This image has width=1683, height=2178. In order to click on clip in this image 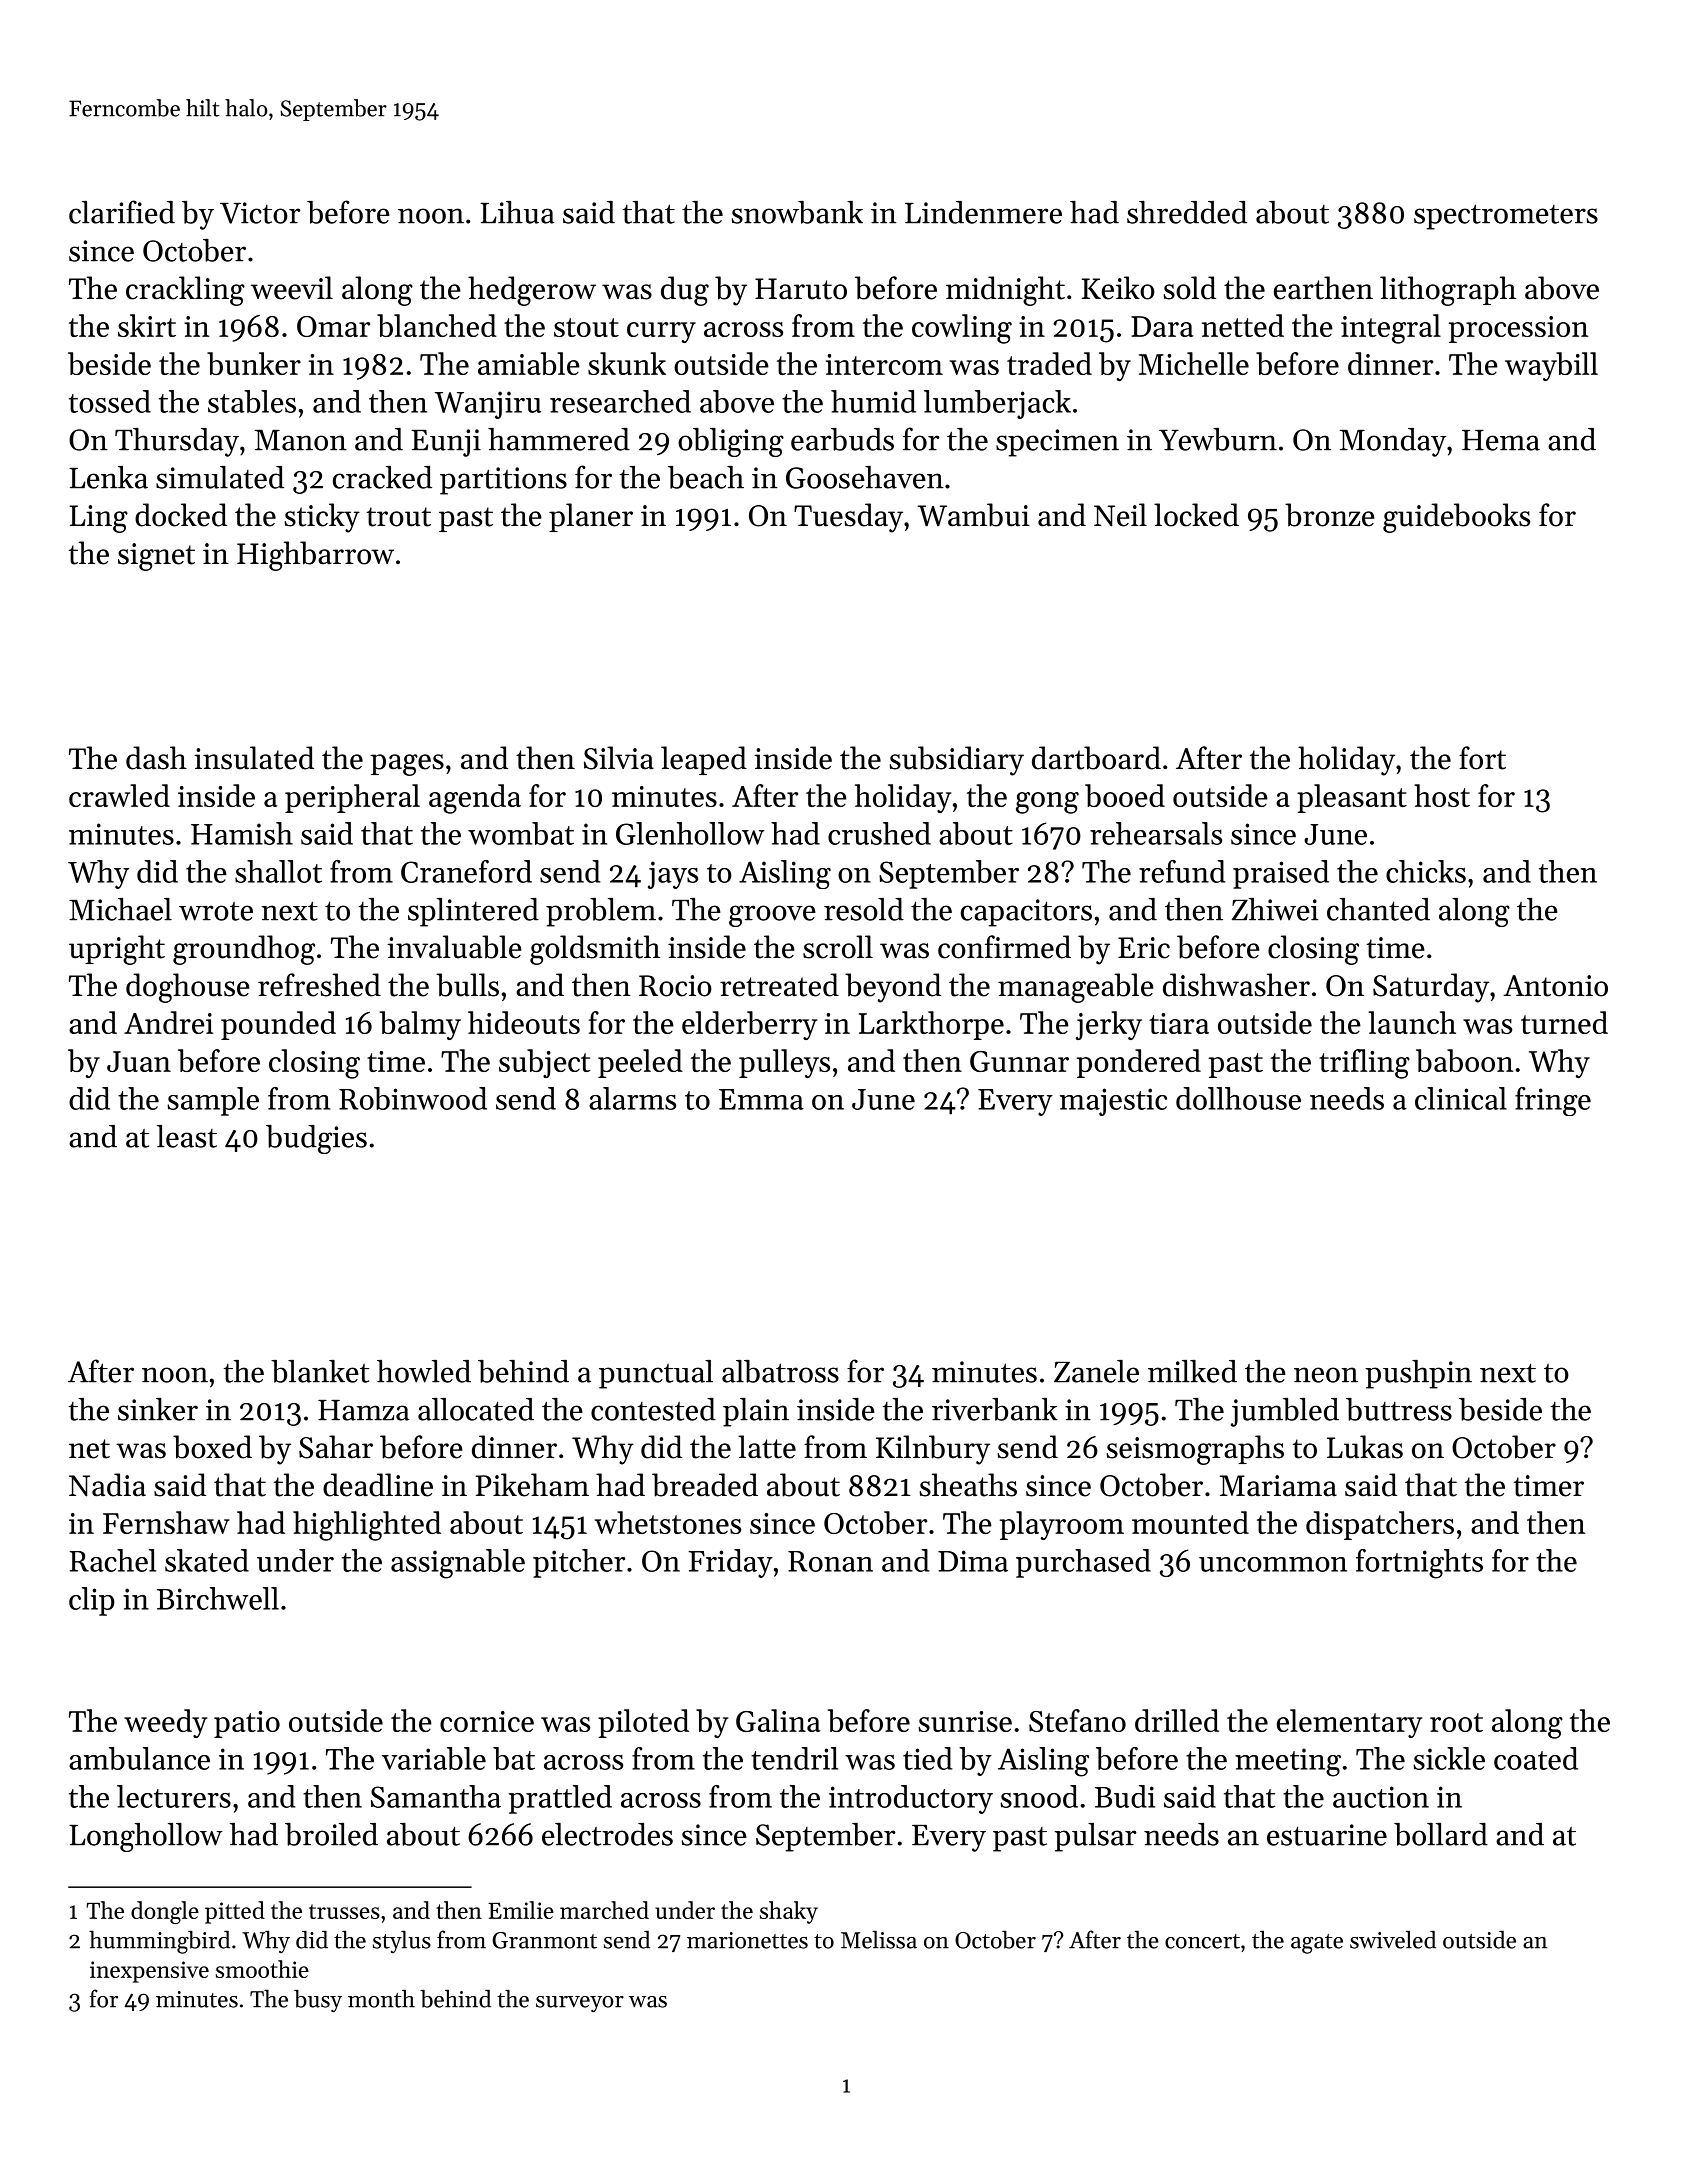, I will do `click(92, 1601)`.
